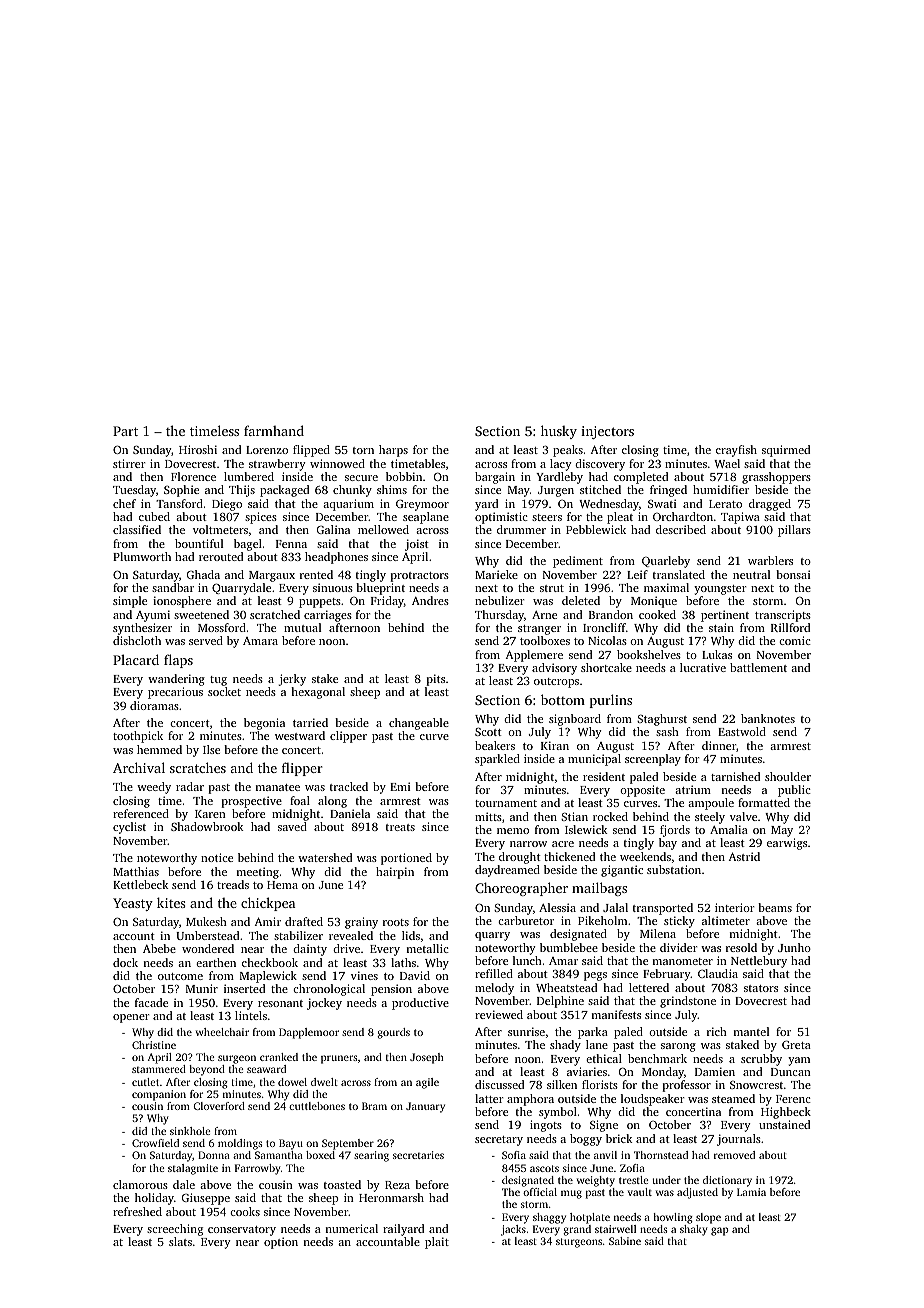 Image resolution: width=924 pixels, height=1308 pixels. Describe the element at coordinates (159, 1095) in the page. I see `companion` at that location.
